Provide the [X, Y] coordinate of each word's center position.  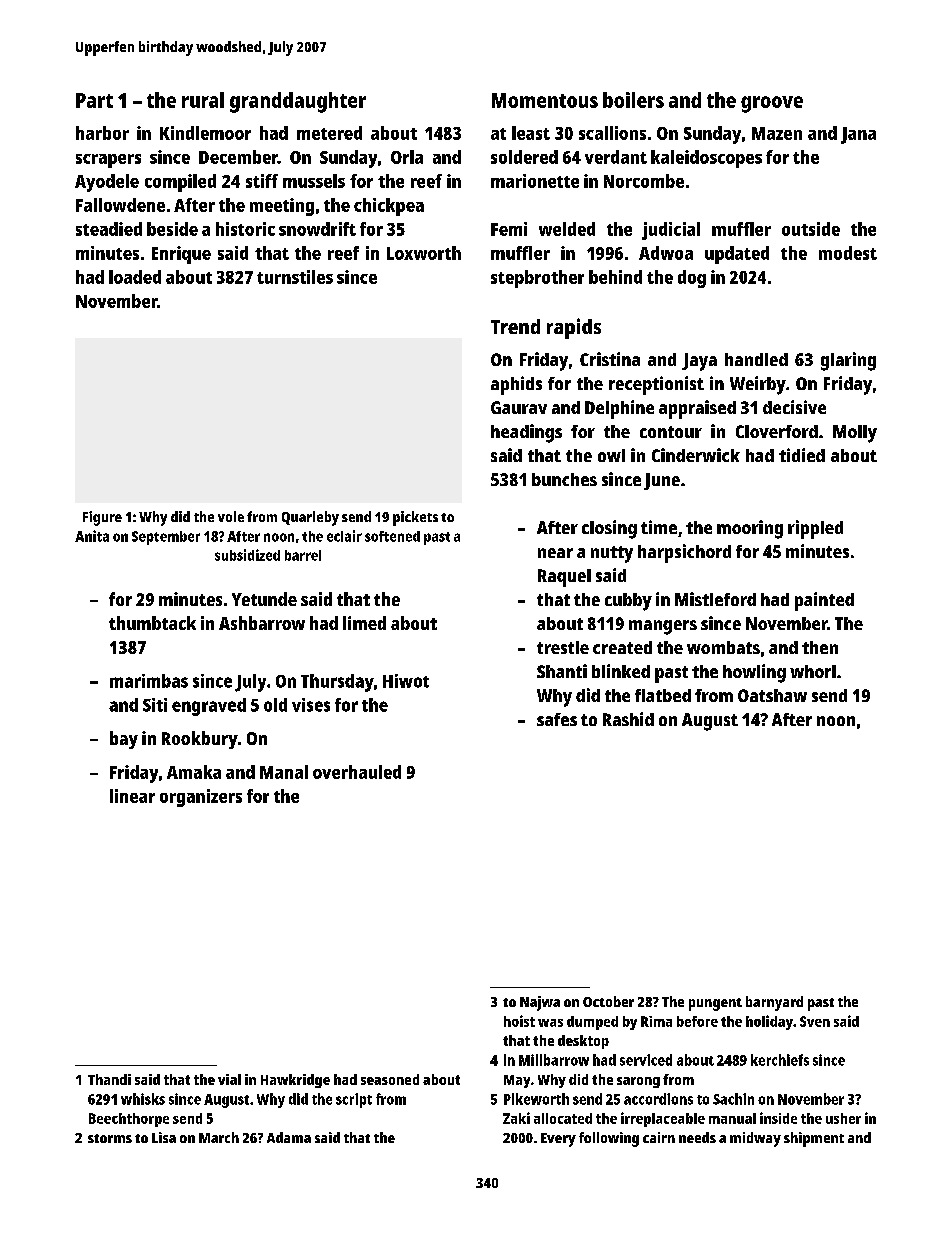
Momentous [545, 100]
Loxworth [424, 253]
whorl [813, 671]
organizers [201, 798]
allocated [563, 1118]
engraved [209, 707]
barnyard [774, 1003]
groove [772, 104]
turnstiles [295, 277]
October [608, 1001]
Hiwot [406, 681]
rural [203, 100]
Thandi [109, 1079]
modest [848, 253]
